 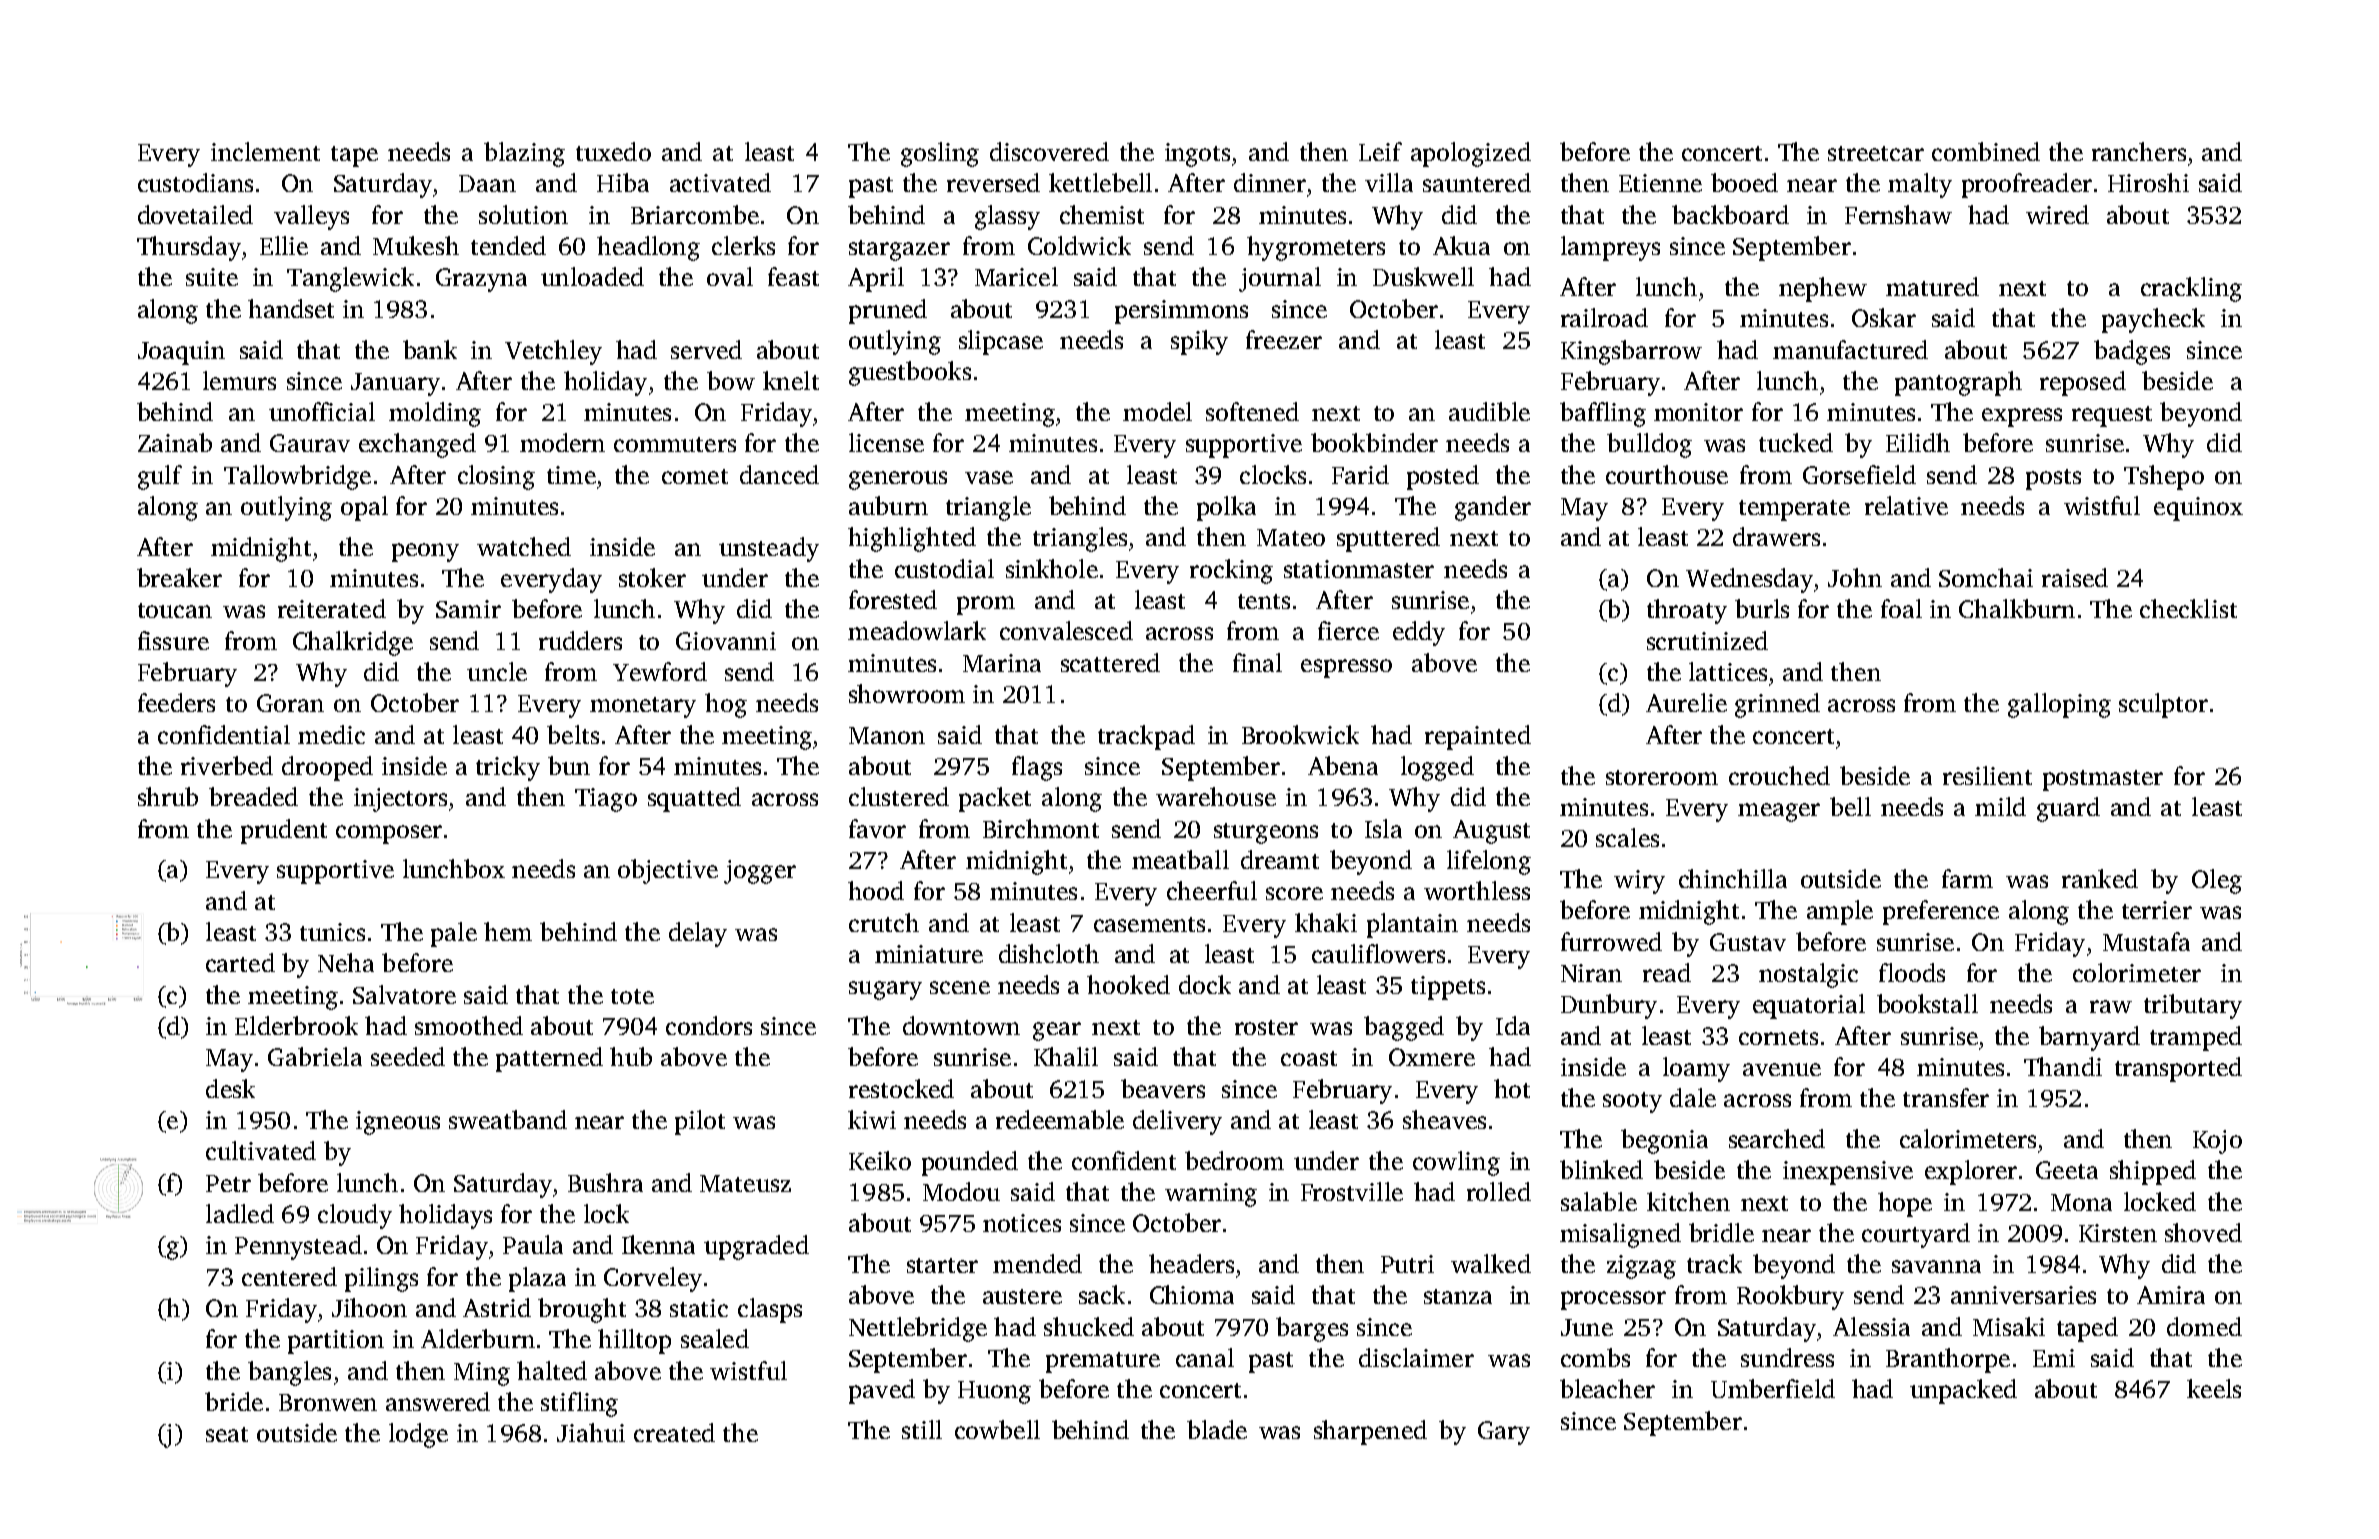 What do you see at coordinates (381, 1279) in the screenshot?
I see `pilings` at bounding box center [381, 1279].
